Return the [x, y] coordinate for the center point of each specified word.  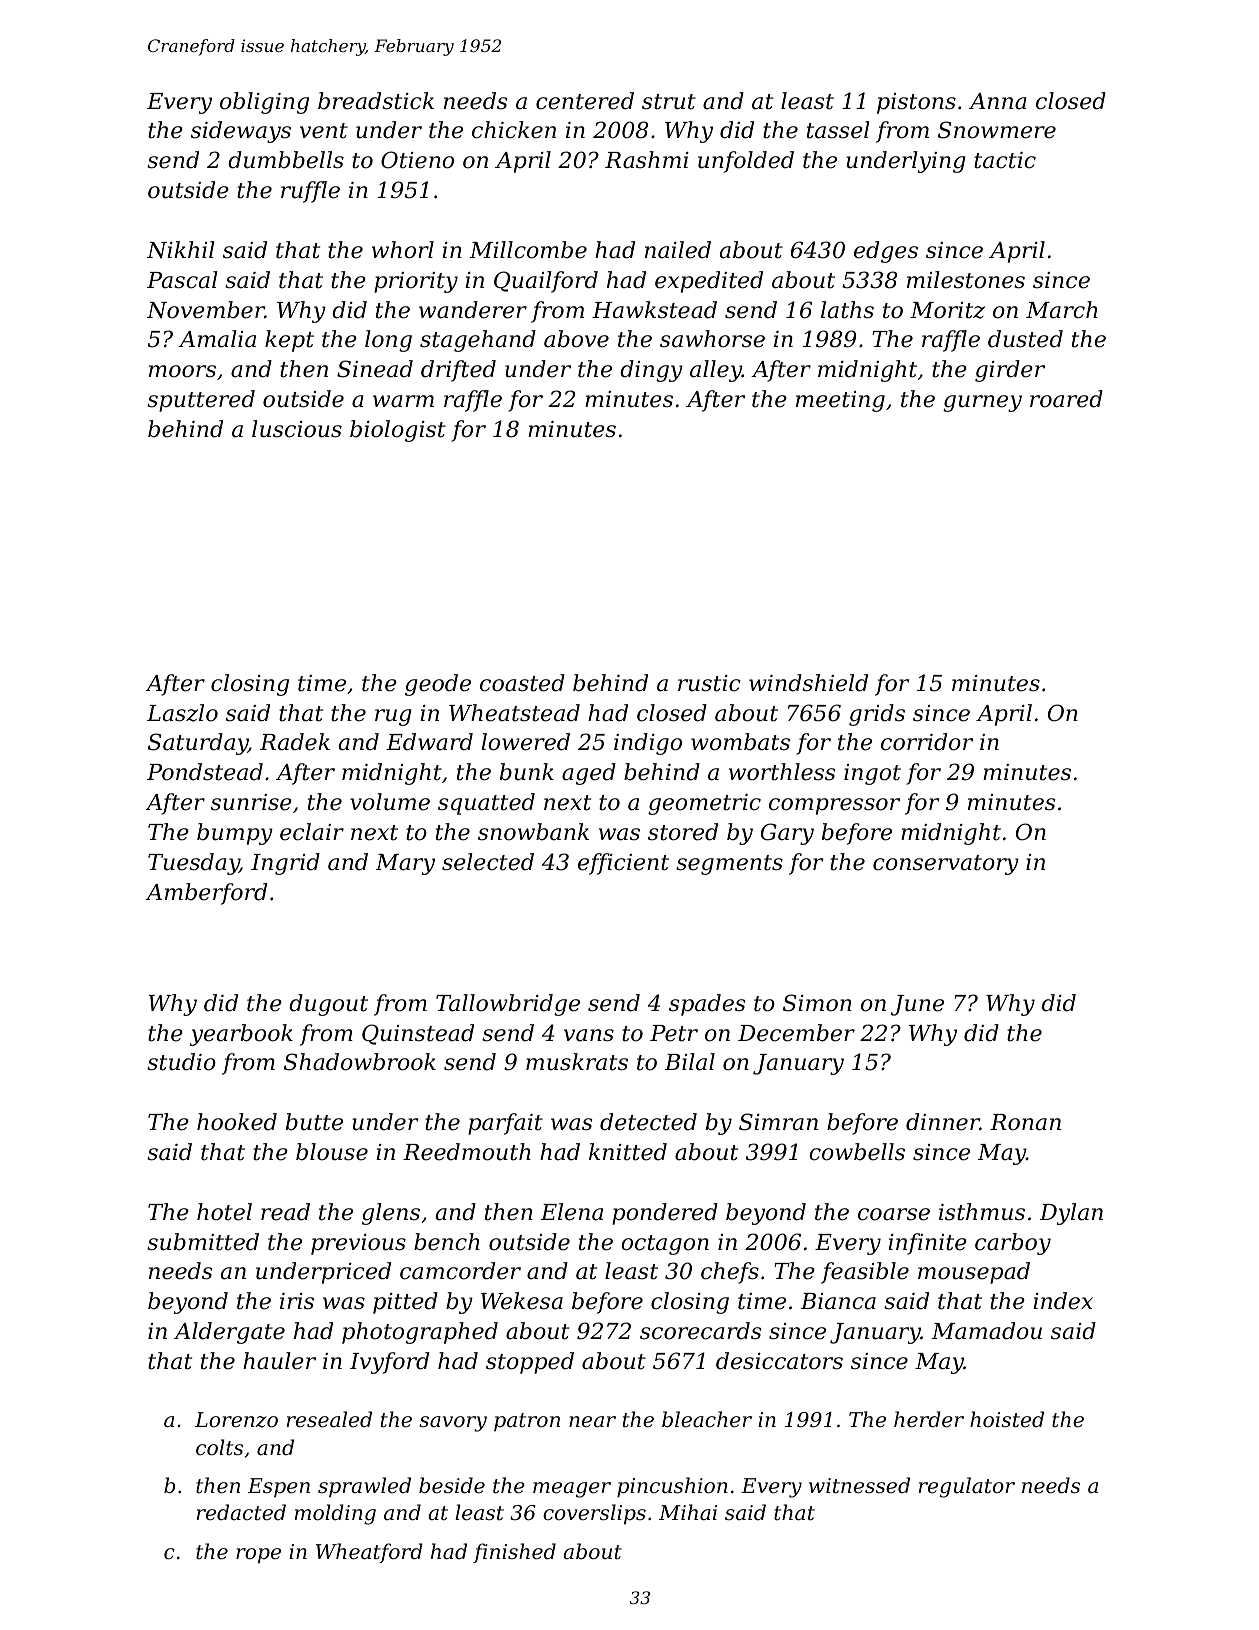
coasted [522, 683]
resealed [329, 1419]
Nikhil [181, 250]
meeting [840, 401]
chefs [730, 1273]
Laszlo [182, 713]
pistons [916, 103]
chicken [514, 130]
